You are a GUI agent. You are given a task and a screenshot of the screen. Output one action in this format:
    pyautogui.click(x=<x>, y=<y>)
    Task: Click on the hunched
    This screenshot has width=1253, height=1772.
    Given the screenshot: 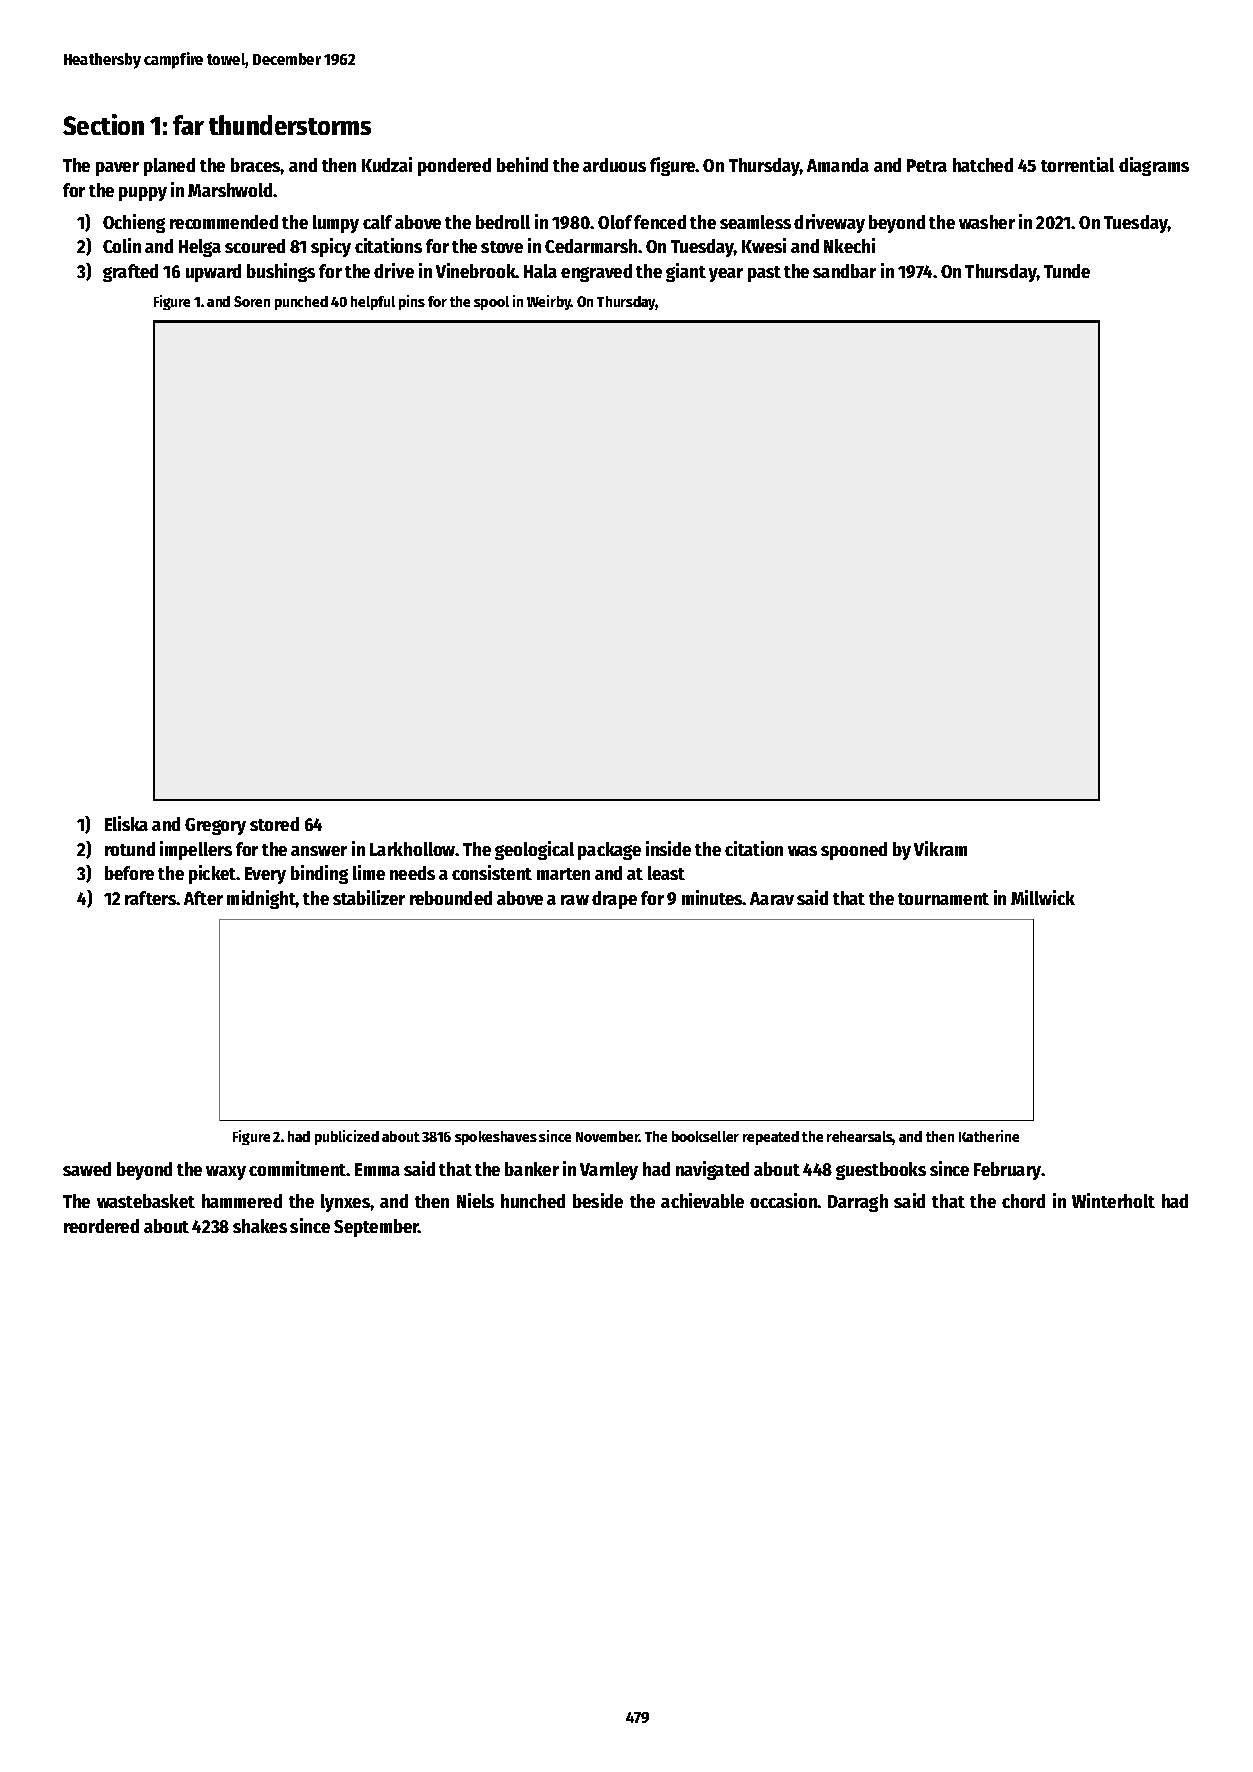 What is the action you would take?
    pyautogui.click(x=533, y=1201)
